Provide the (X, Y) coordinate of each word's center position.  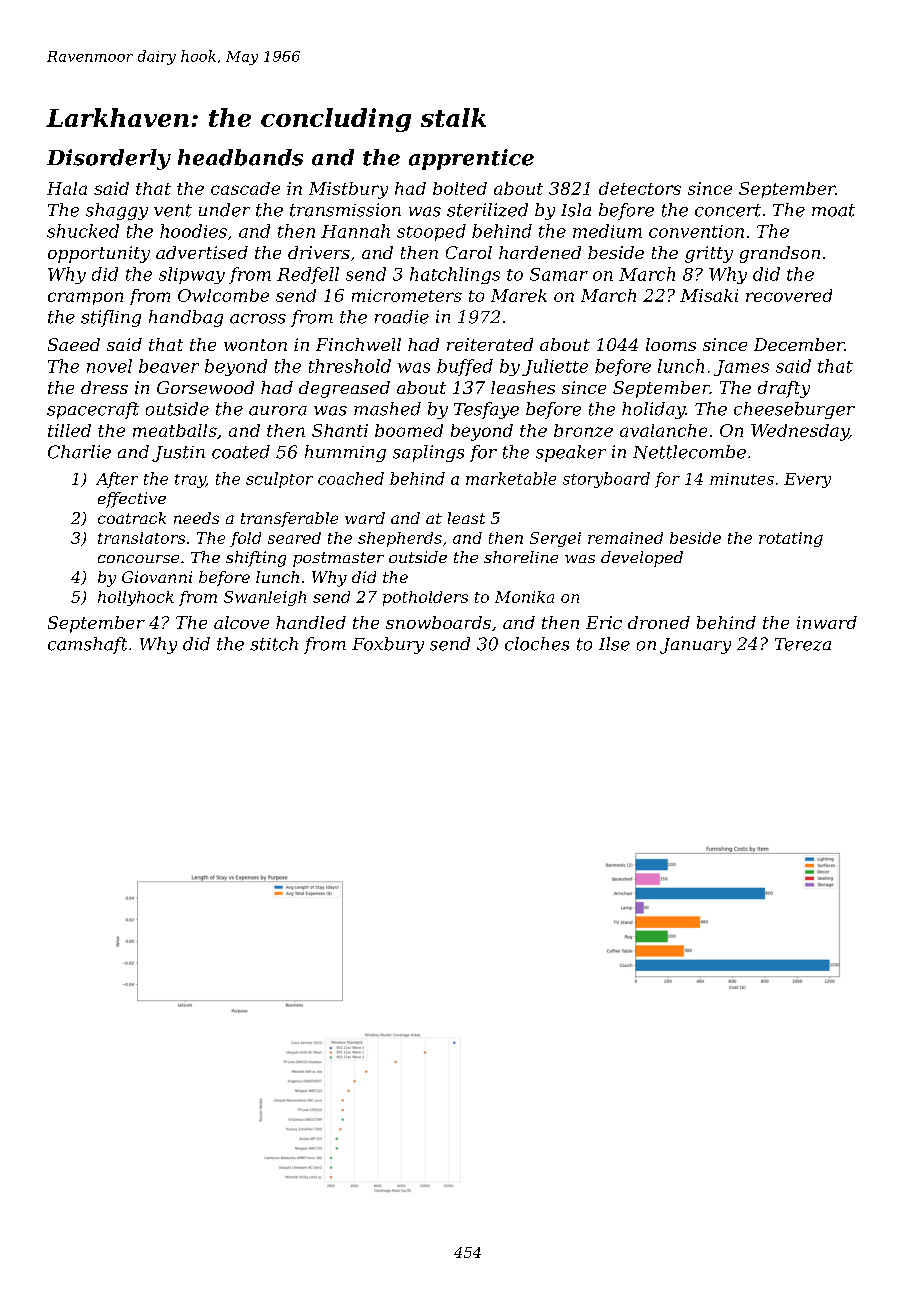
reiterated (490, 344)
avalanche (663, 430)
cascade (245, 188)
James (741, 368)
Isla (576, 210)
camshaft (87, 645)
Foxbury (388, 645)
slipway (192, 275)
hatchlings (455, 275)
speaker (571, 453)
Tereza (803, 644)
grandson (780, 254)
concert (728, 210)
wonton (255, 345)
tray (190, 481)
